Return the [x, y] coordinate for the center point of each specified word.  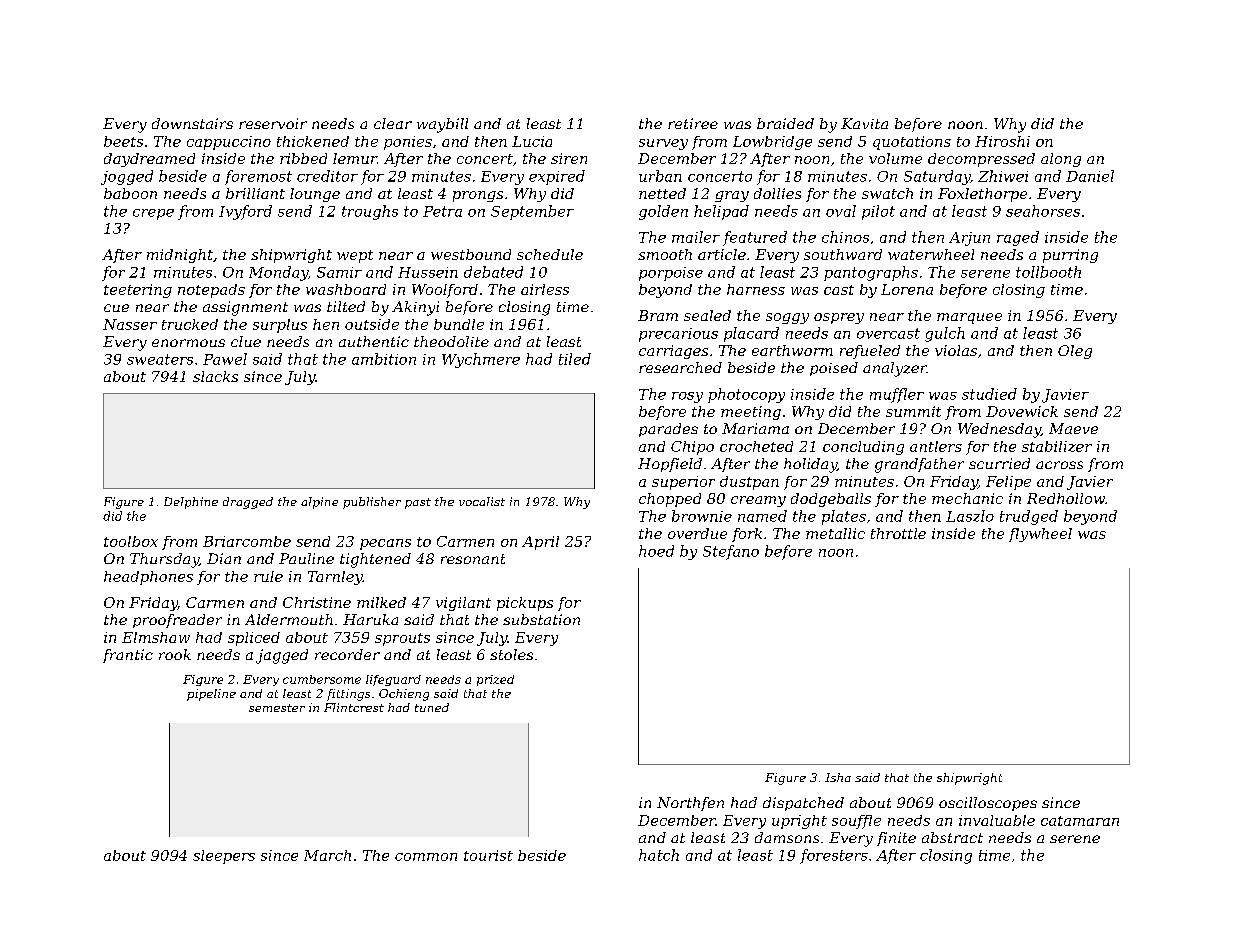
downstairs [192, 123]
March [327, 855]
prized [495, 680]
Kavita [864, 123]
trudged [1029, 517]
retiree [693, 123]
